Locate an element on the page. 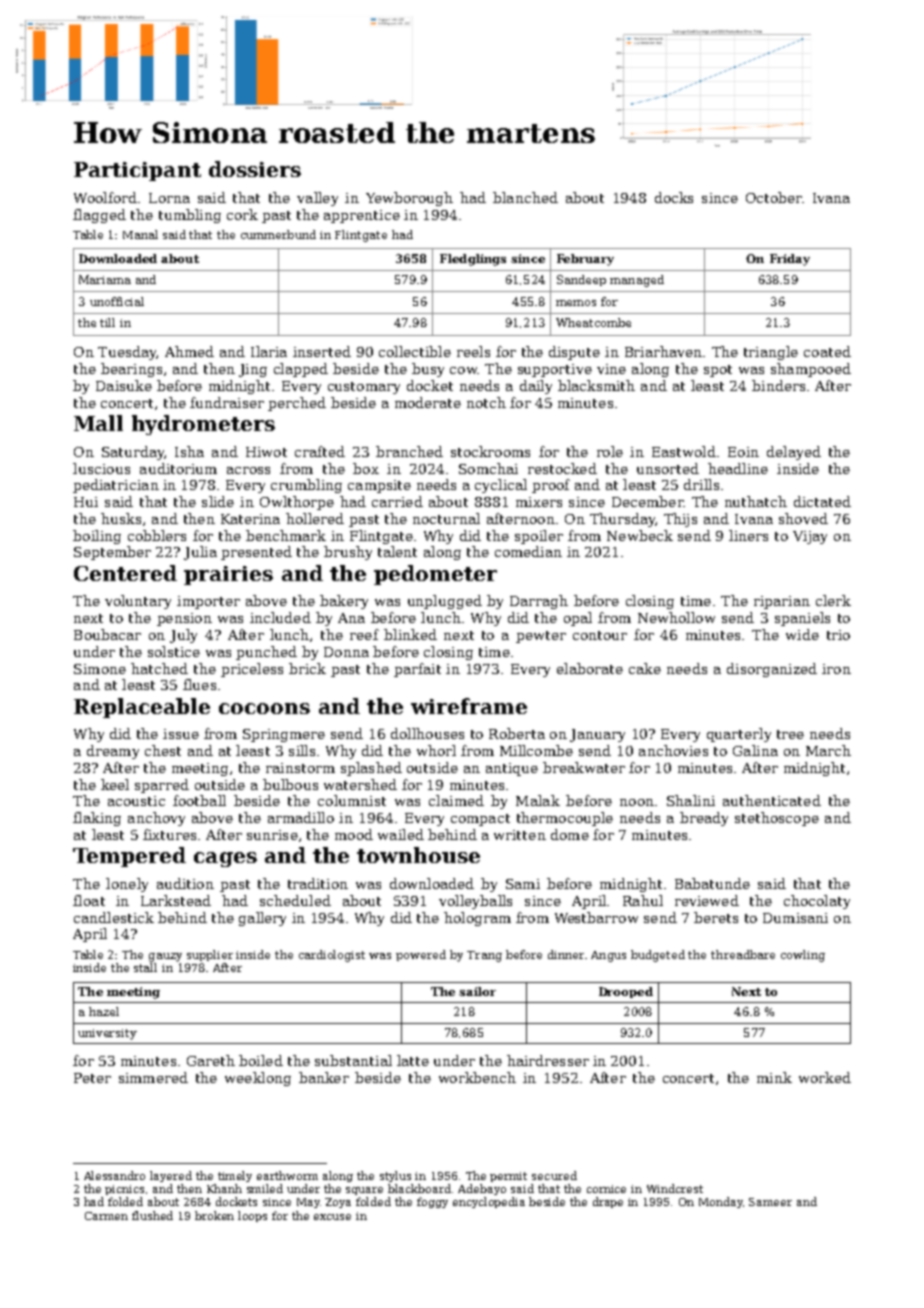 The width and height of the page is (924, 1308). Larkstead is located at coordinates (176, 900).
